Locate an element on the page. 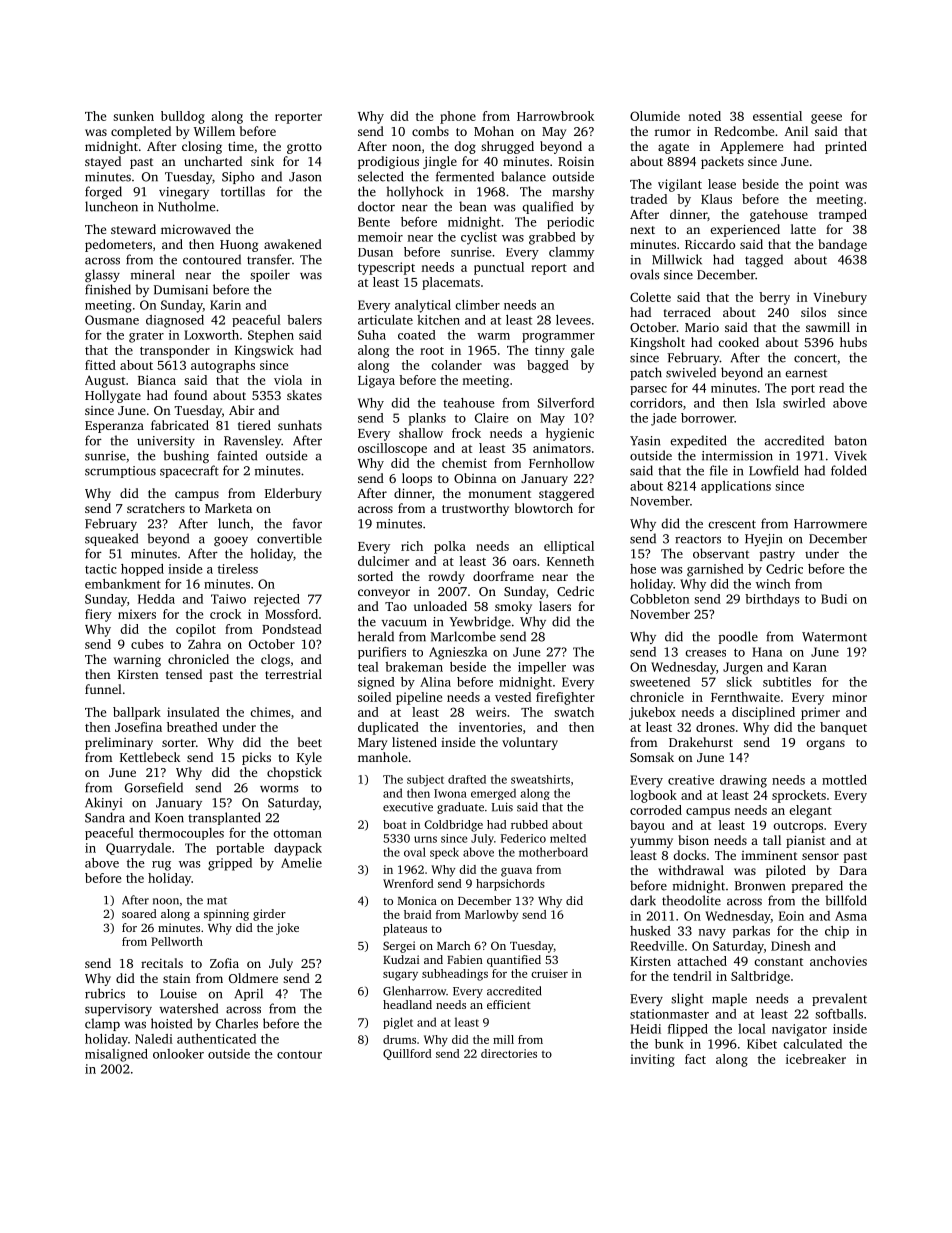 The image size is (952, 1233). drafted is located at coordinates (467, 779).
